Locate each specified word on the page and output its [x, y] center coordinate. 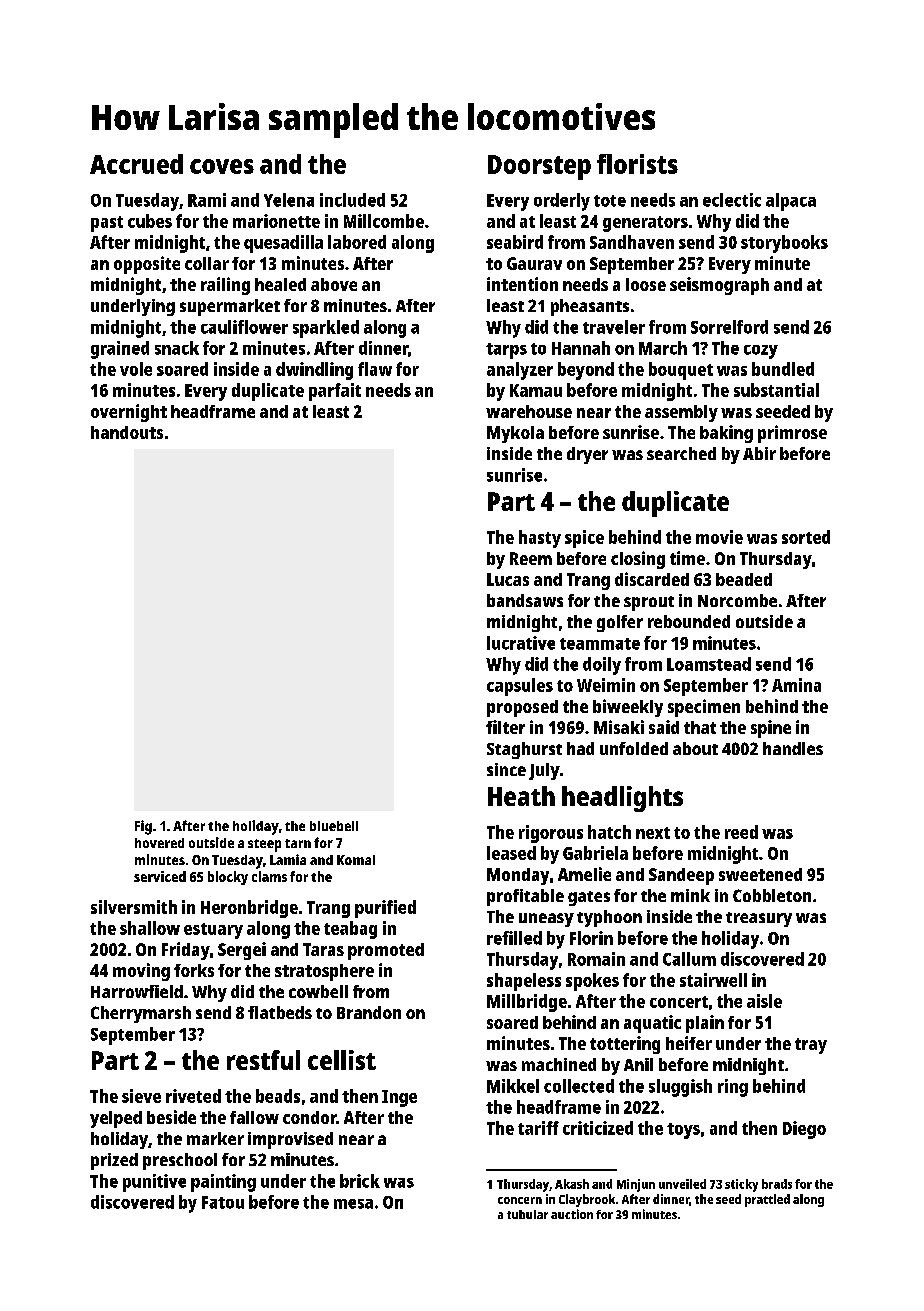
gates [589, 898]
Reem [531, 558]
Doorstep [539, 167]
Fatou [223, 1202]
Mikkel [513, 1086]
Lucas [508, 579]
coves [222, 166]
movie [719, 537]
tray [811, 1046]
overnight [129, 413]
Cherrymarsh [141, 1014]
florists [637, 164]
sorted [806, 537]
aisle [764, 1001]
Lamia [288, 859]
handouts [127, 432]
